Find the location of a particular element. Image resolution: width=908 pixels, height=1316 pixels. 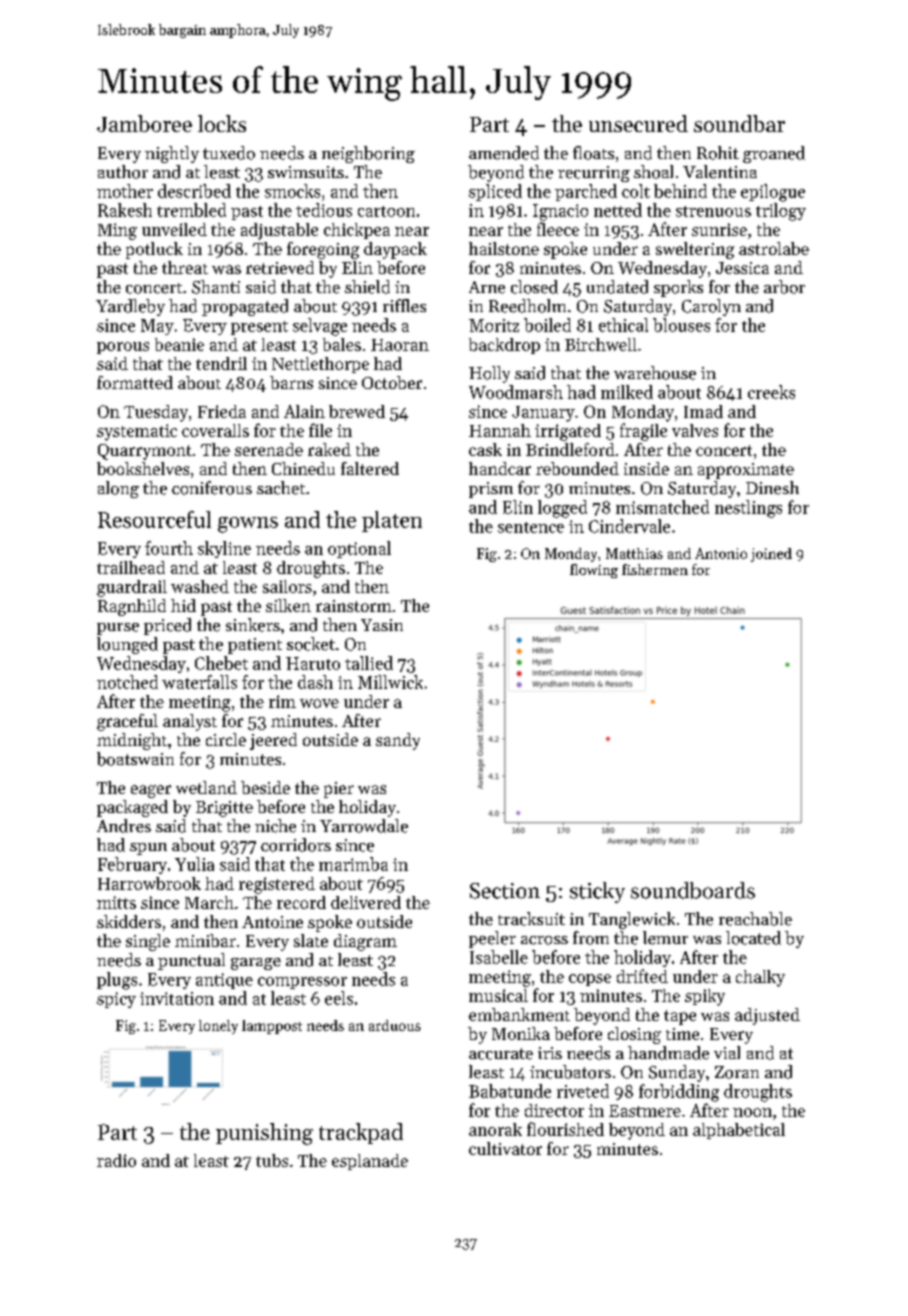

unsecured is located at coordinates (638, 123).
